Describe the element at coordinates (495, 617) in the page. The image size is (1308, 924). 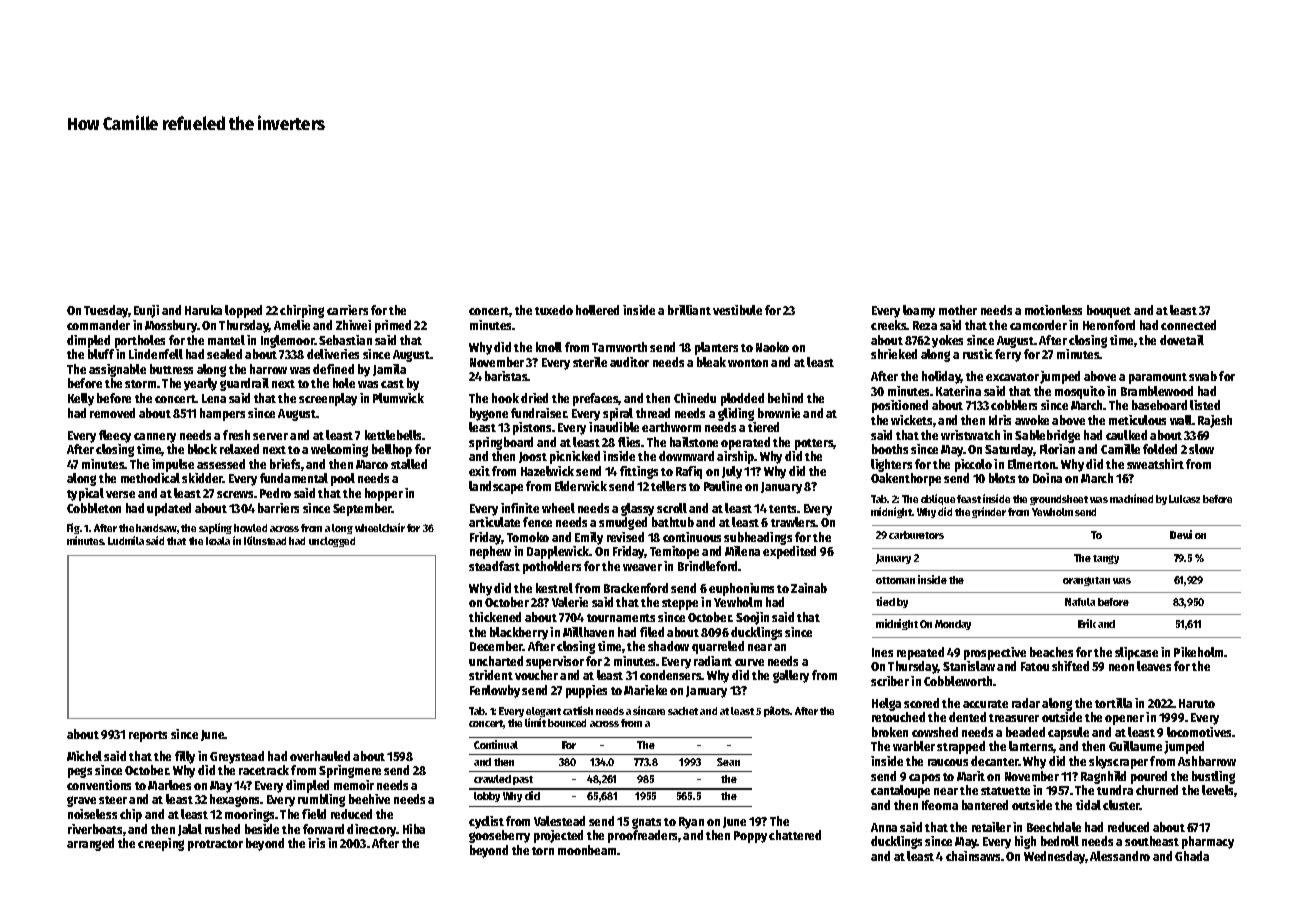
I see `thickened` at that location.
